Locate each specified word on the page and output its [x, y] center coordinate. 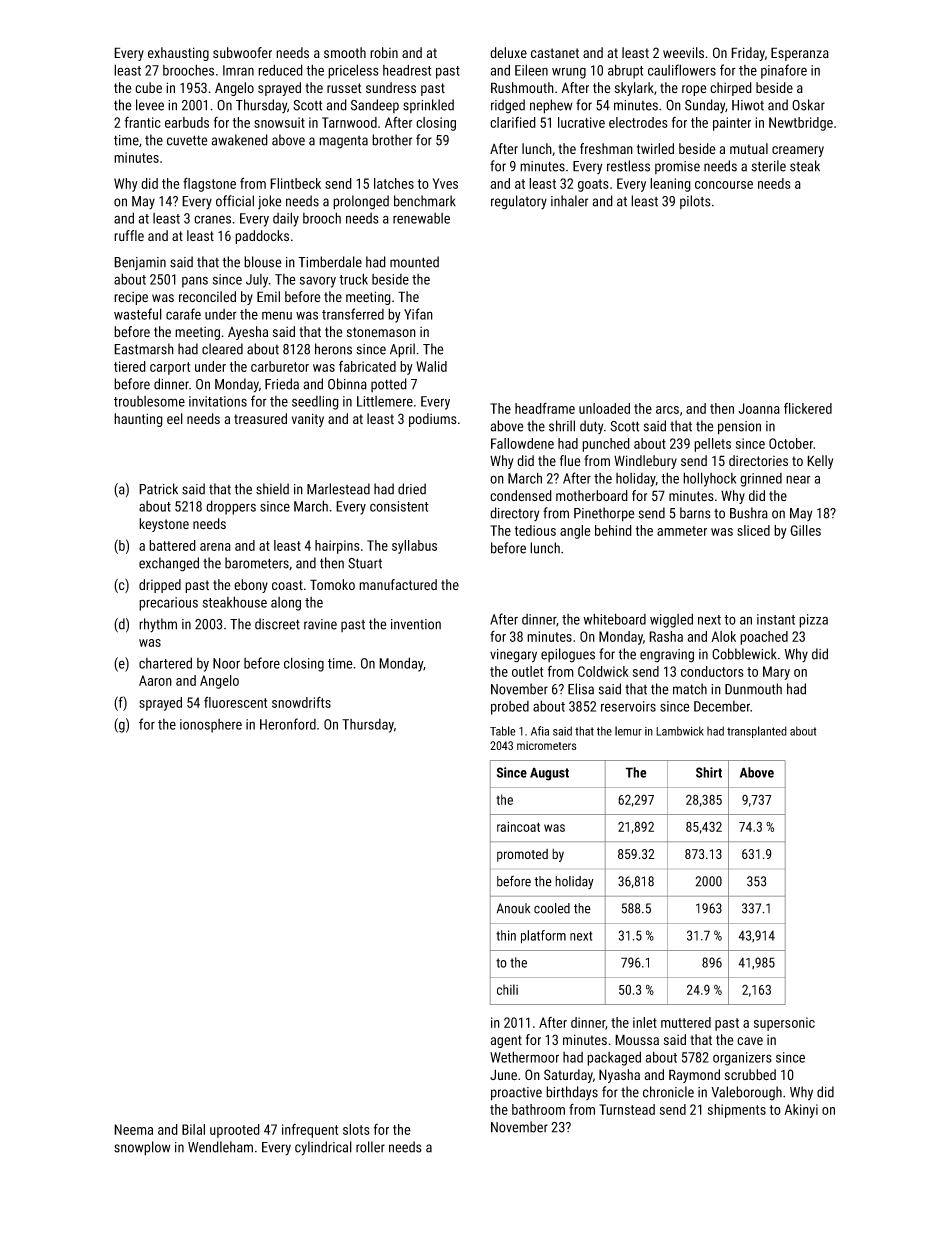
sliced [753, 530]
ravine [320, 624]
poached [764, 638]
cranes [212, 219]
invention [416, 624]
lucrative [581, 122]
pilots [695, 202]
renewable [421, 218]
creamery [798, 151]
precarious [168, 604]
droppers [231, 507]
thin [506, 935]
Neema [133, 1129]
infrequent [310, 1131]
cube [148, 88]
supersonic [784, 1024]
